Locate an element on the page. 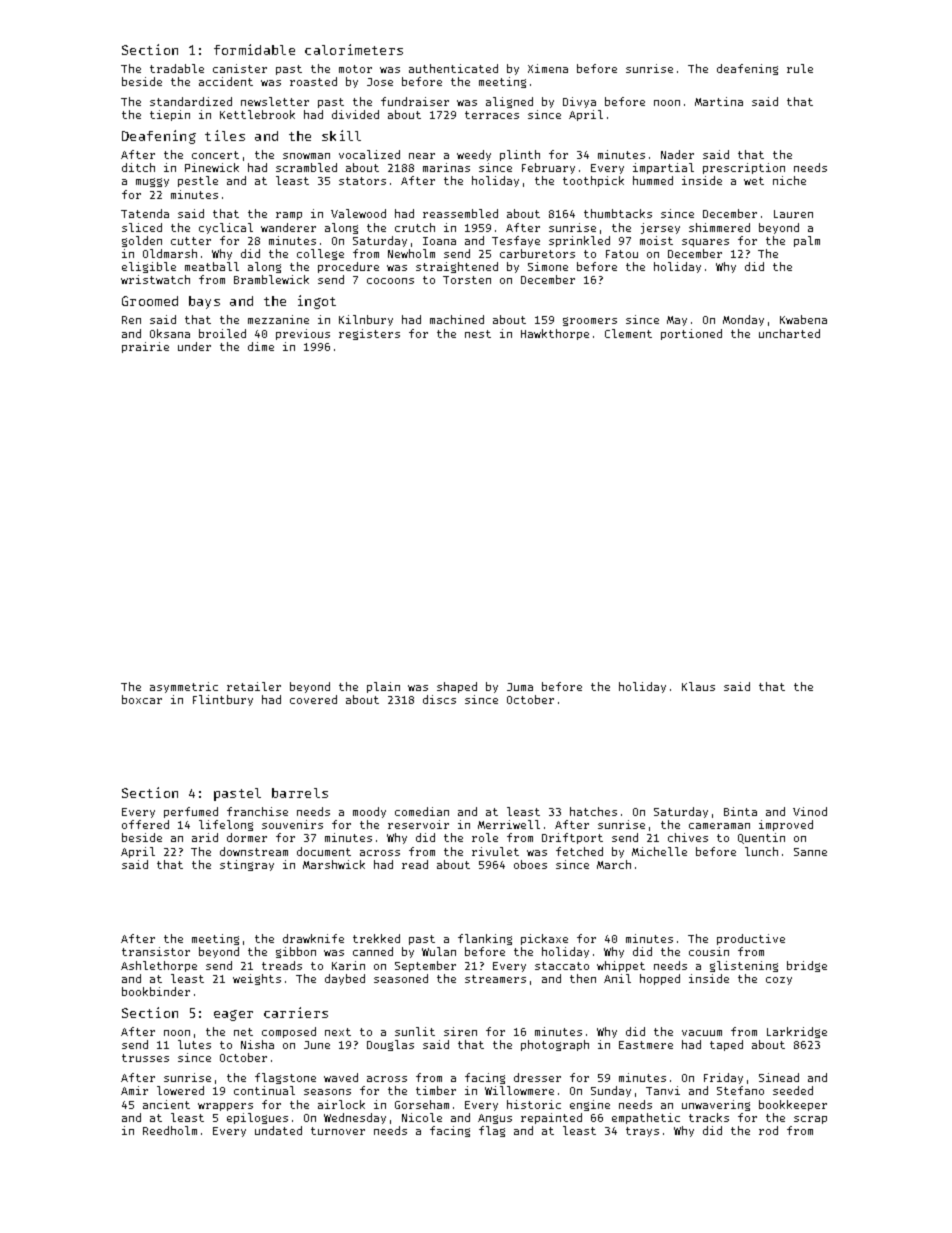 Image resolution: width=952 pixels, height=1233 pixels. canister is located at coordinates (240, 68).
